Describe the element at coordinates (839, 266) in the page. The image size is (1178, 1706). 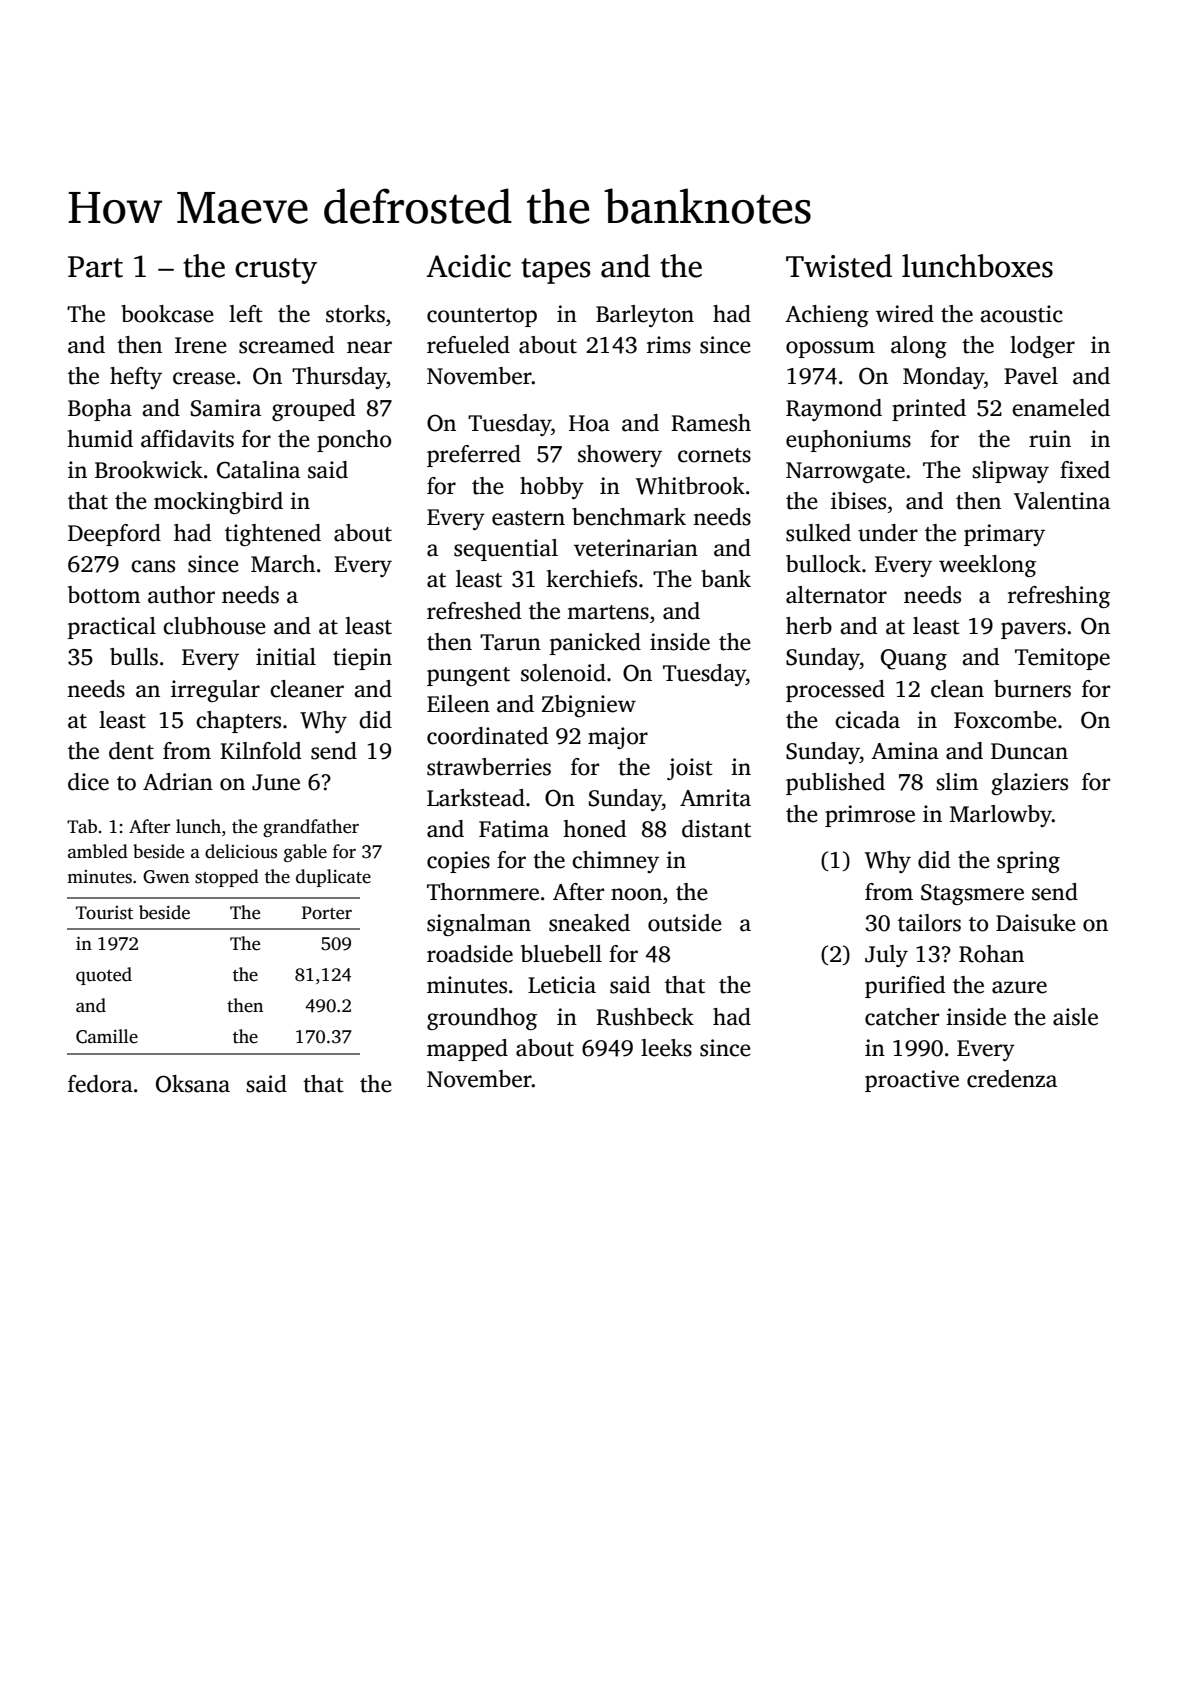
I see `Twisted` at that location.
